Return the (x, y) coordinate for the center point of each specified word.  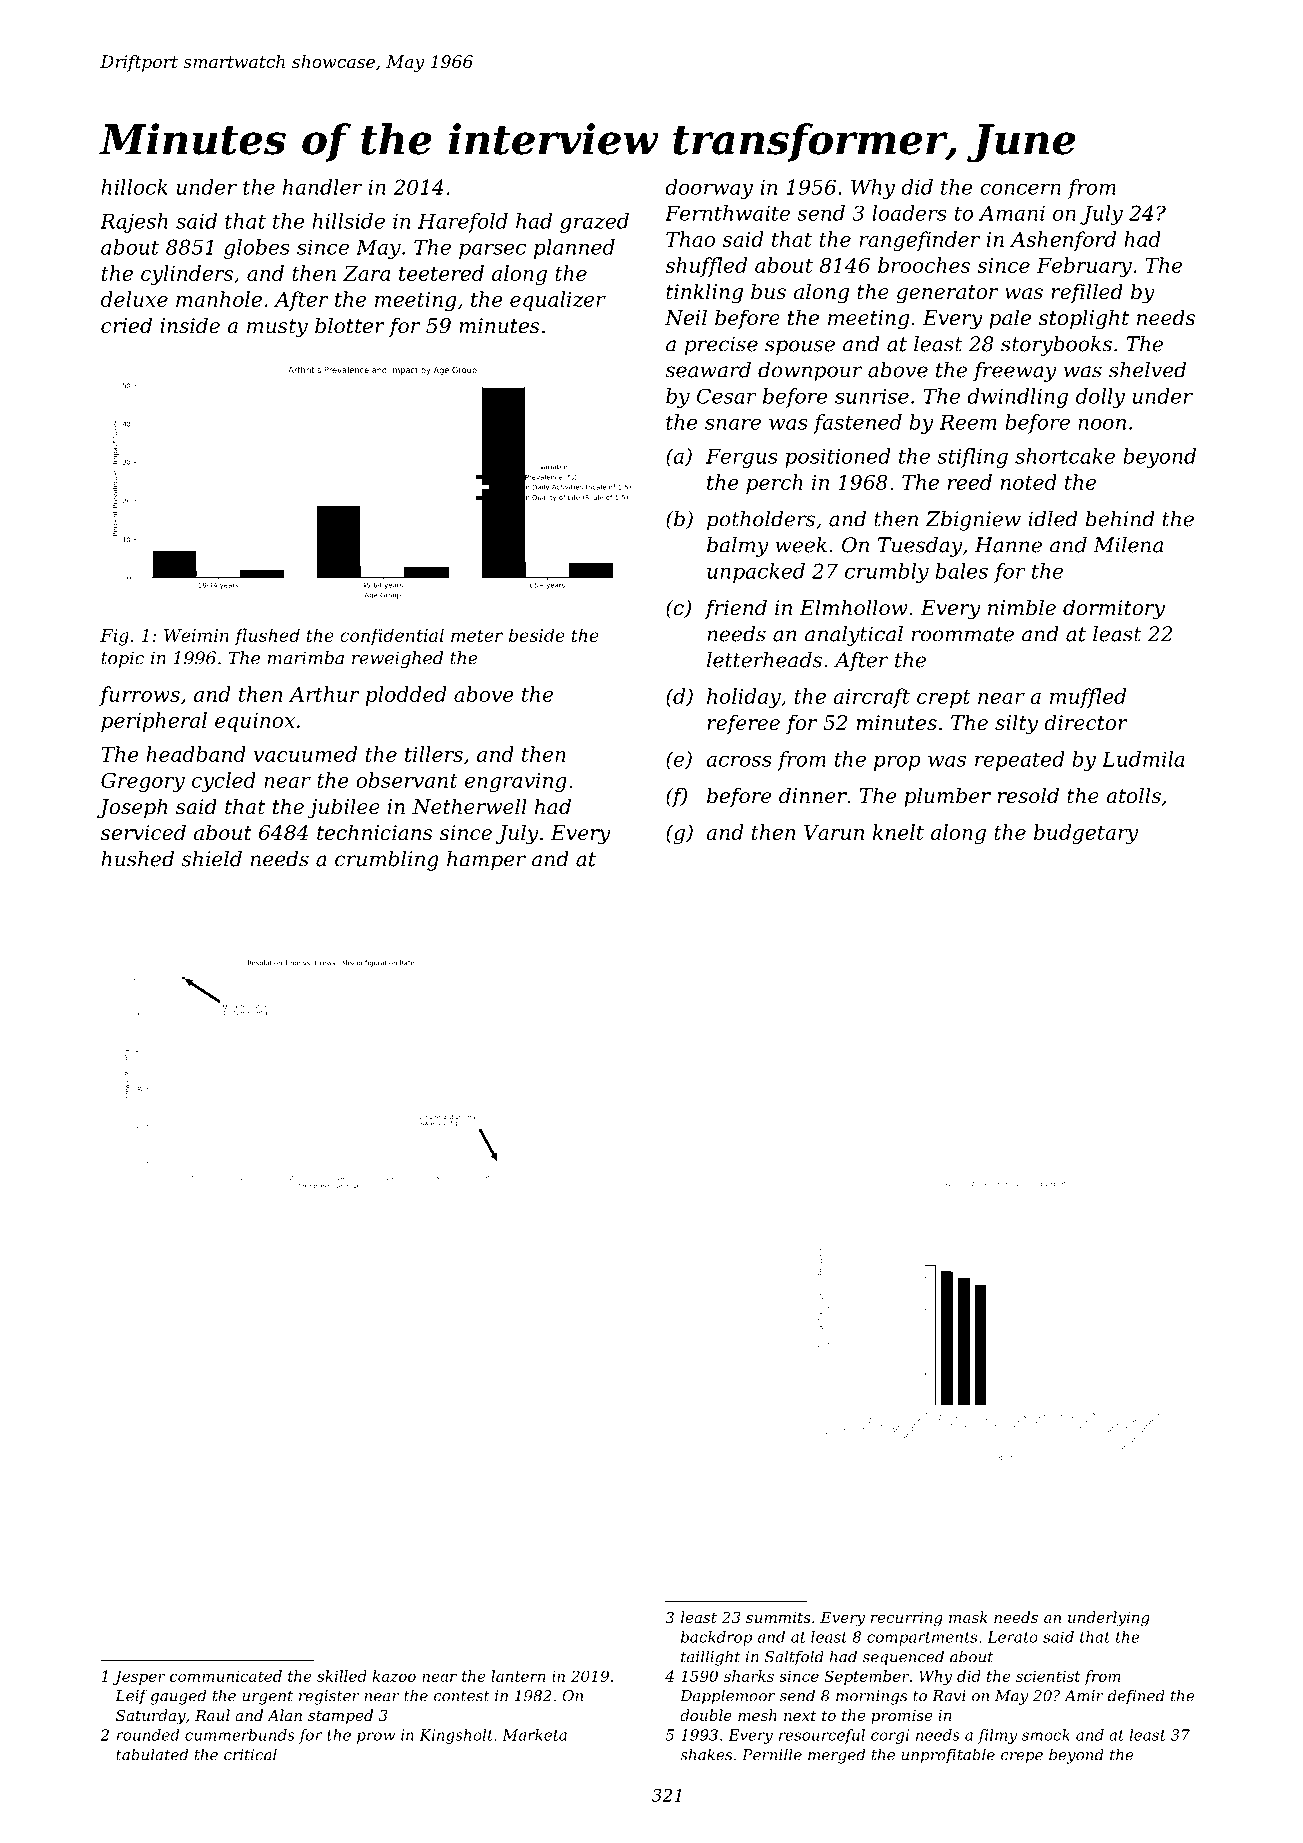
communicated (226, 1676)
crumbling (387, 861)
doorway (709, 189)
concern (1020, 189)
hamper (486, 861)
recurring (907, 1619)
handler (322, 187)
